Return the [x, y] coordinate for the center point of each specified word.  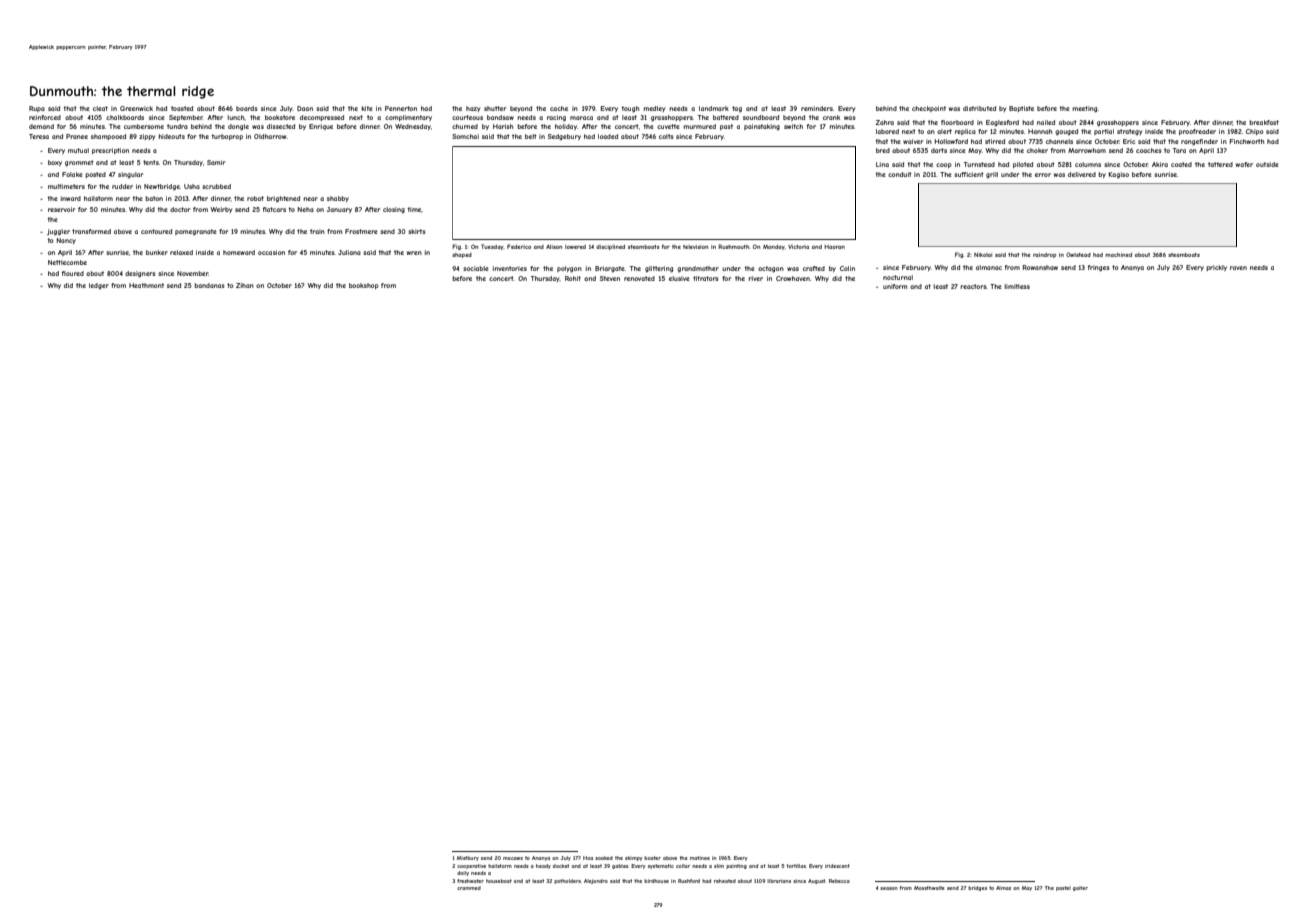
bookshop [364, 286]
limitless [1017, 286]
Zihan [245, 285]
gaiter [1080, 888]
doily [463, 873]
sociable [476, 268]
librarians [779, 881]
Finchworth [1247, 141]
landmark [714, 108]
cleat [100, 108]
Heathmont [146, 285]
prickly [1217, 268]
